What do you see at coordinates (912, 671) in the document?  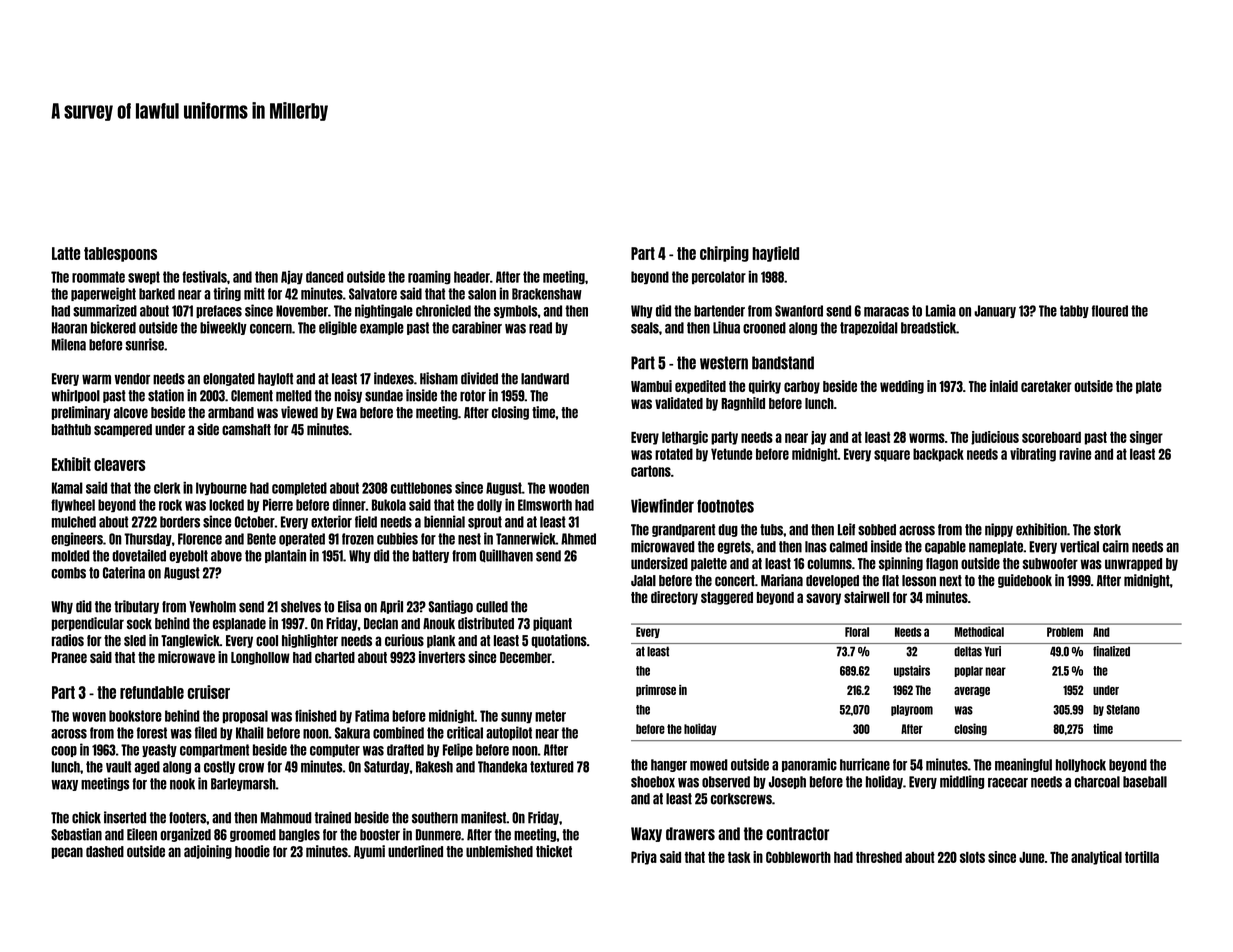 I see `upstairs` at bounding box center [912, 671].
